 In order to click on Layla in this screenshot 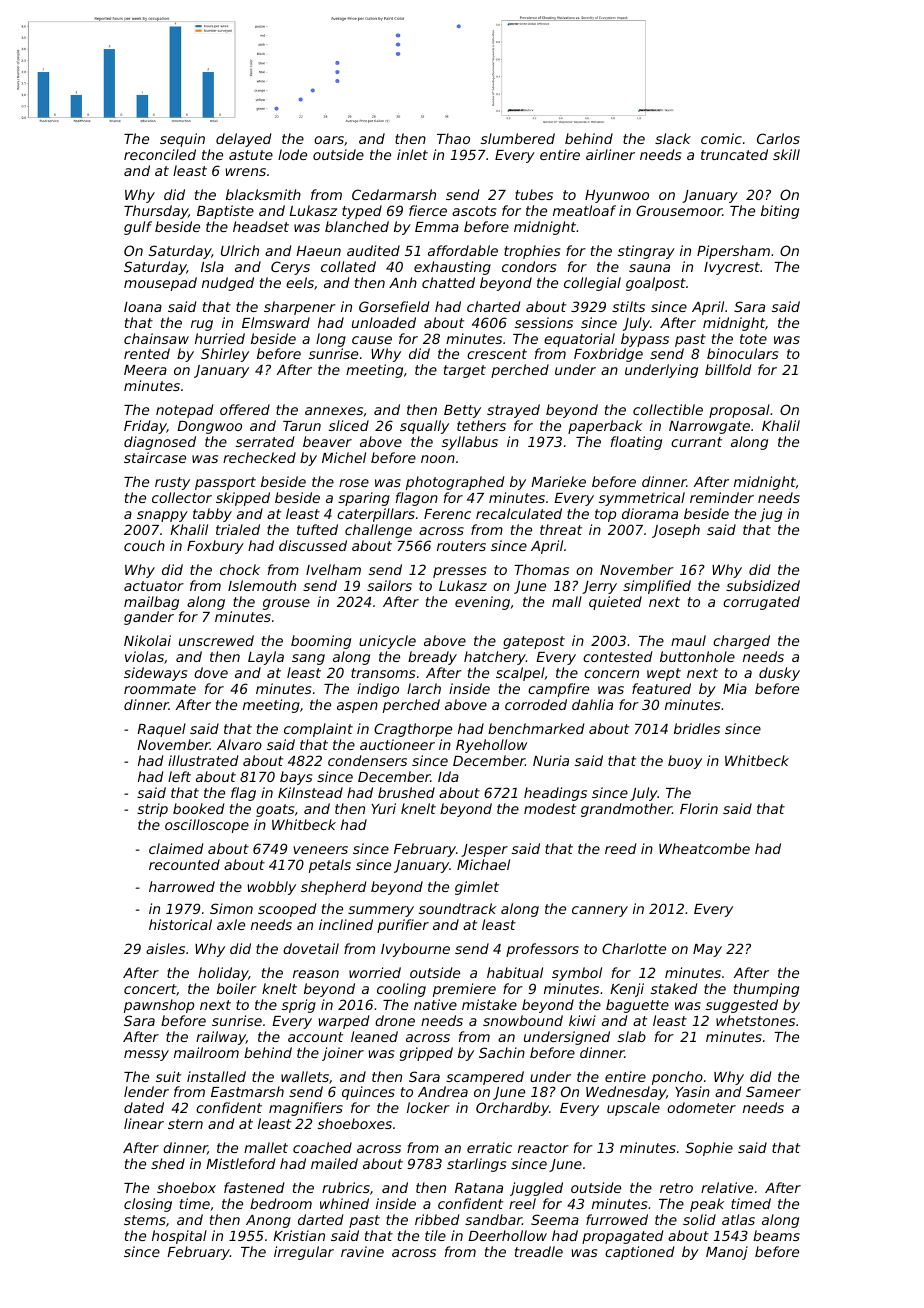, I will do `click(266, 658)`.
